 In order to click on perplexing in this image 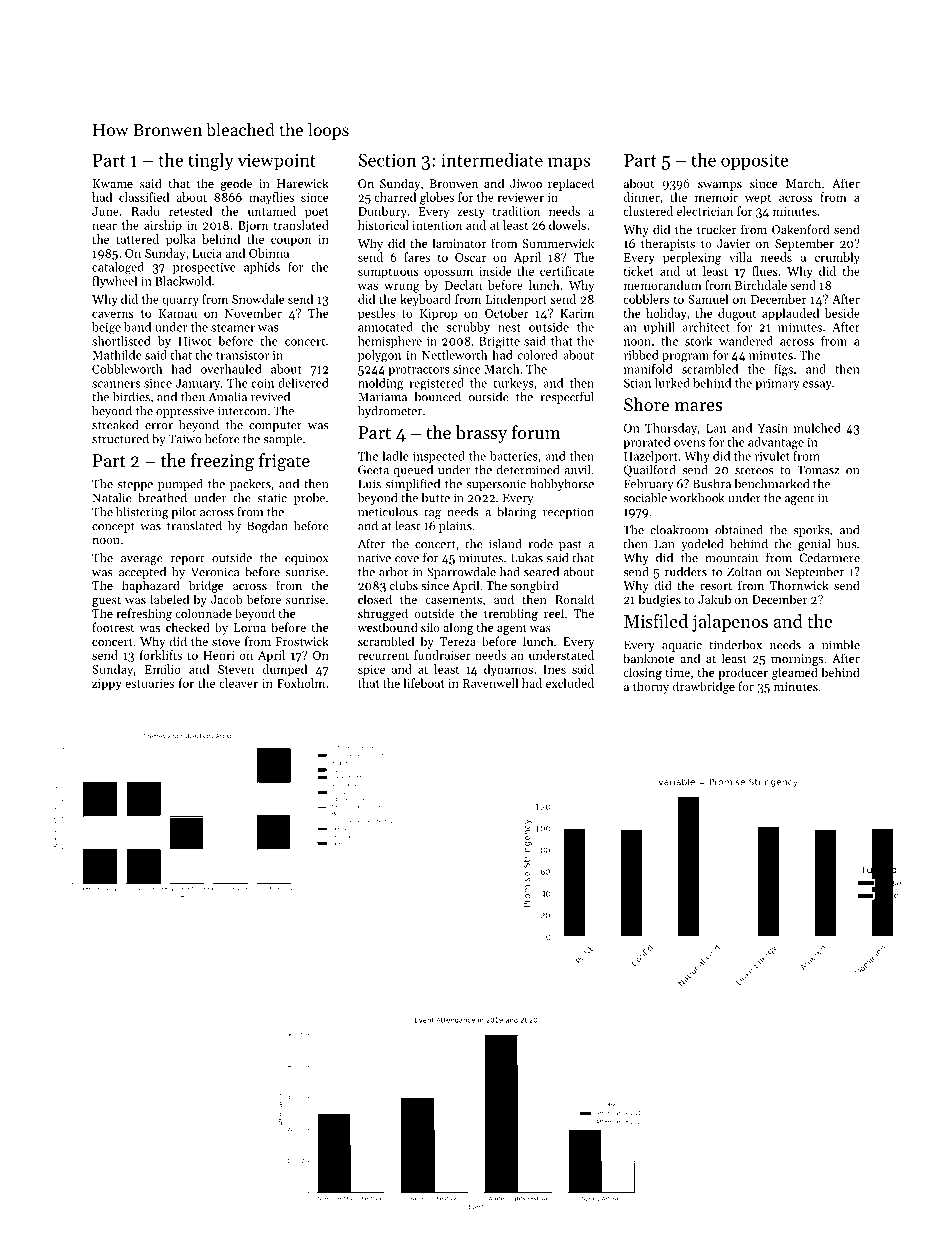, I will do `click(692, 258)`.
